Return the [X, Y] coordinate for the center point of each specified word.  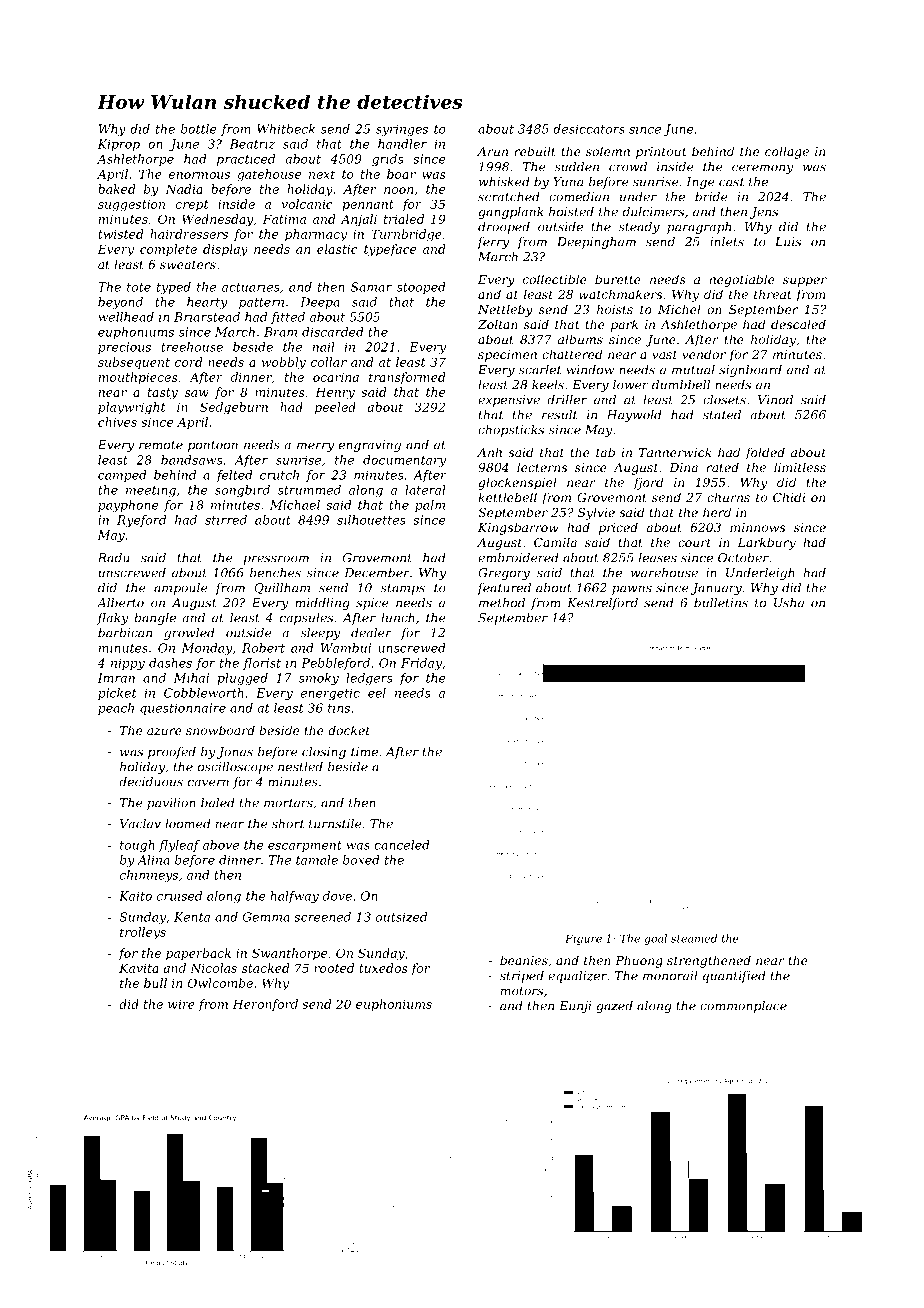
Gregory [504, 574]
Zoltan [498, 324]
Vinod [775, 400]
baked [117, 189]
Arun [492, 151]
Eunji [575, 1007]
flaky [113, 619]
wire [181, 1004]
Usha [789, 603]
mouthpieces [138, 378]
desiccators [589, 129]
